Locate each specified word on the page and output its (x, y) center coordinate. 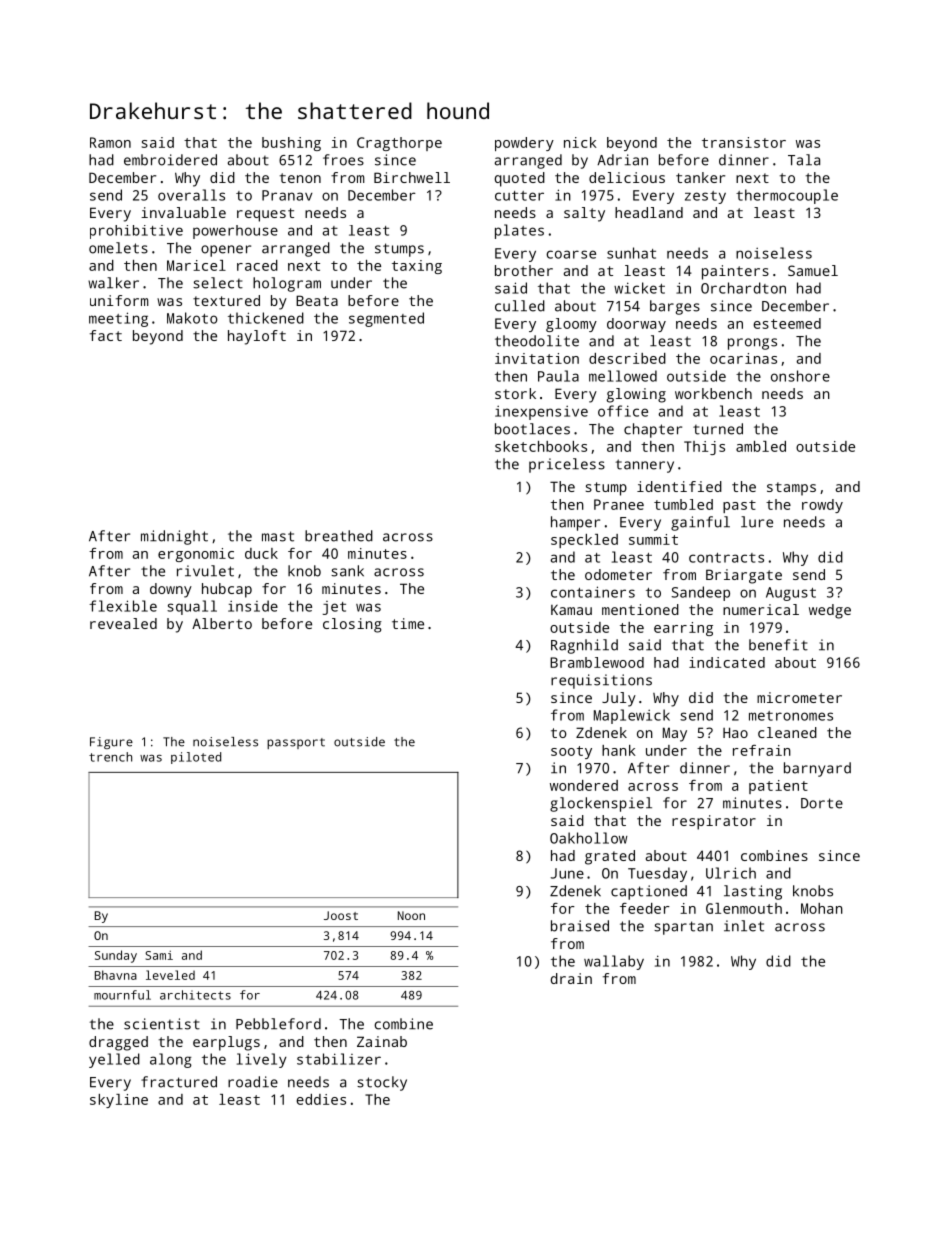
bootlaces (532, 429)
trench (110, 757)
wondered (584, 785)
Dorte (822, 803)
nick (580, 142)
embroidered (170, 160)
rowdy (822, 506)
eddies (321, 1099)
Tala (804, 160)
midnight (174, 537)
